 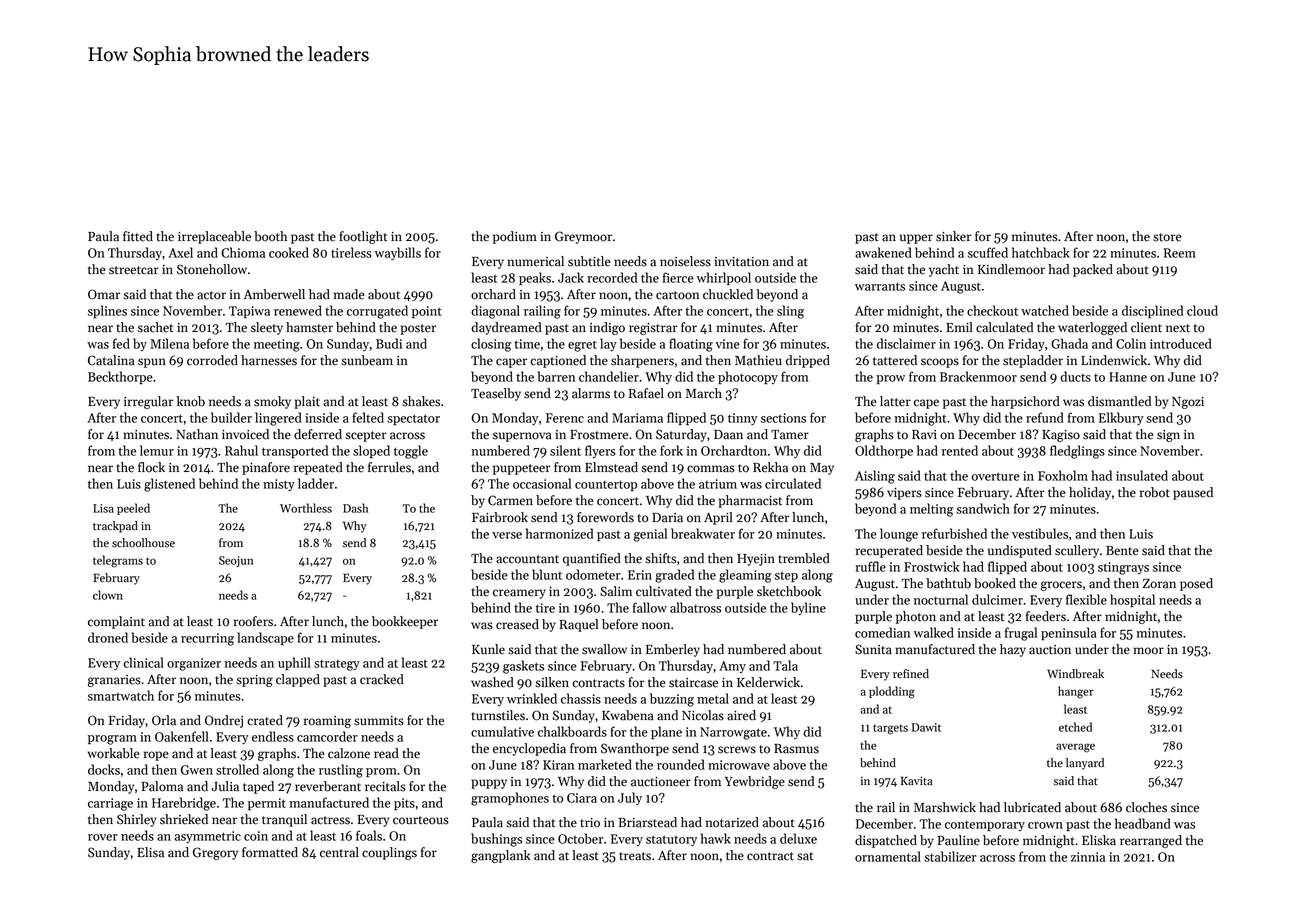 I want to click on podium, so click(x=515, y=237).
